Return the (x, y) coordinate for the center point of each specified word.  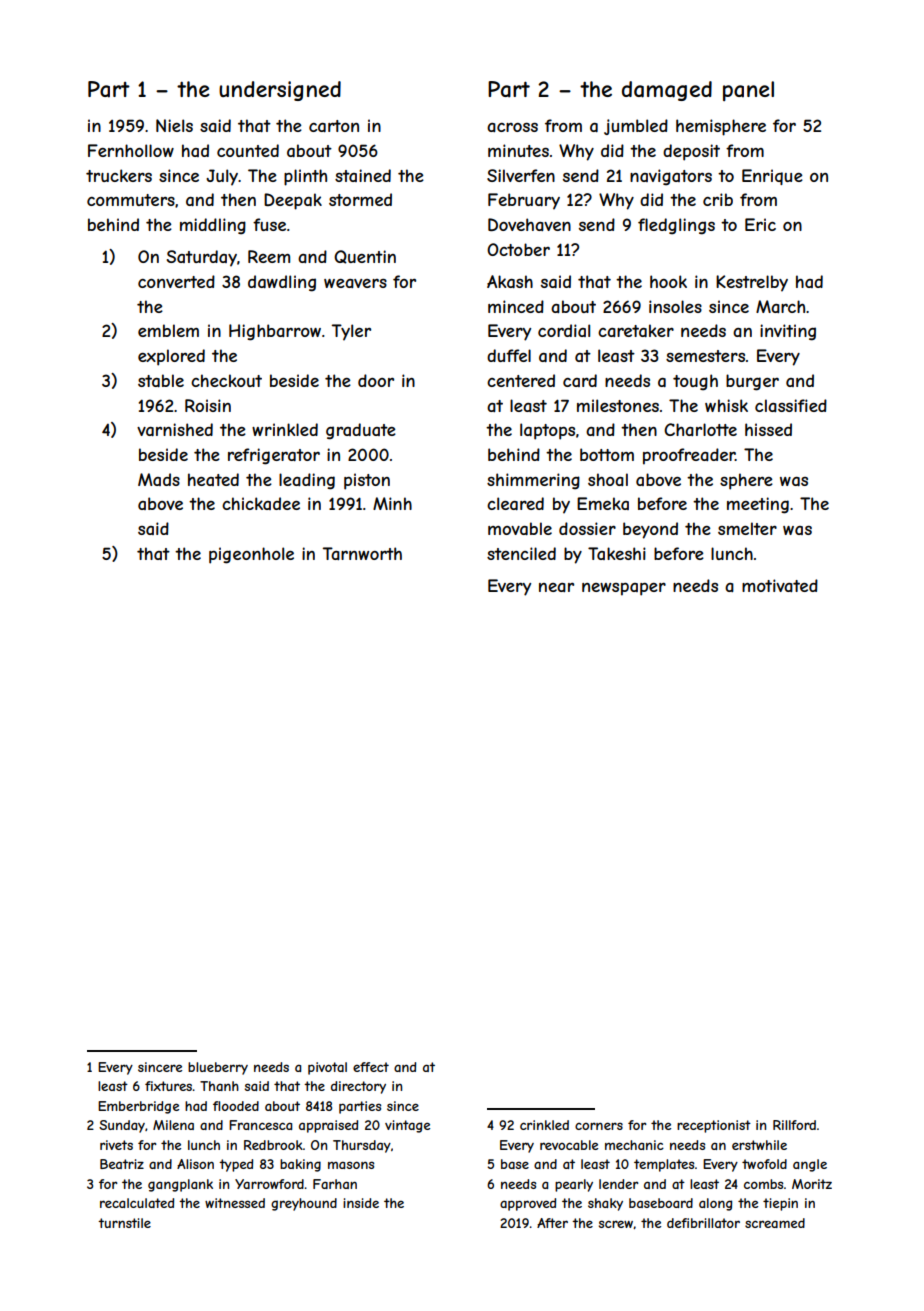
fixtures (168, 1086)
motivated (780, 585)
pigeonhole (251, 555)
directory (358, 1087)
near (556, 587)
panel (748, 91)
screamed (775, 1223)
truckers (119, 175)
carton (334, 126)
